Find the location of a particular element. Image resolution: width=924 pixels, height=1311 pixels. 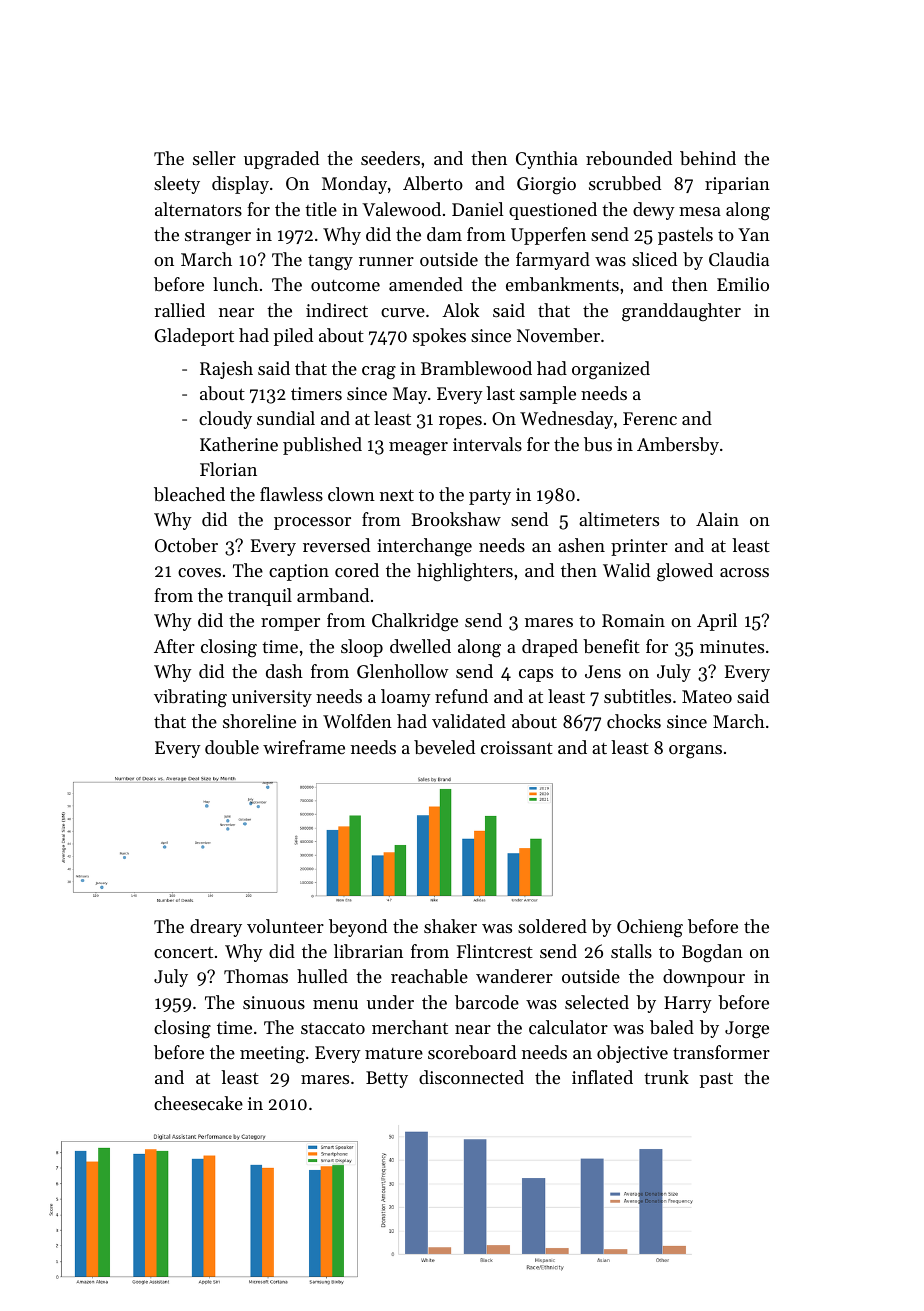

cheesecake is located at coordinates (198, 1103).
